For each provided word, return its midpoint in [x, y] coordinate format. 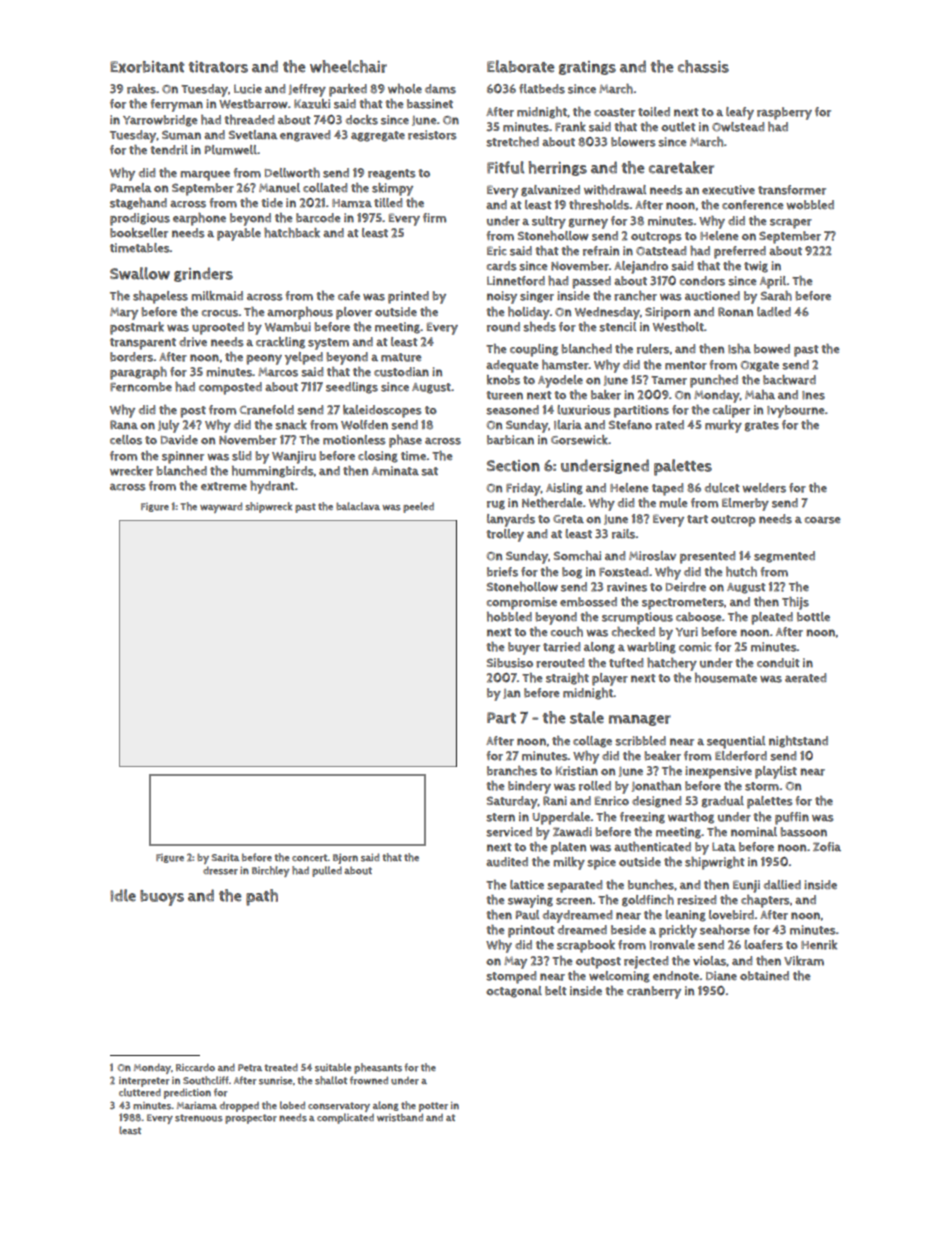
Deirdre [686, 587]
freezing [642, 818]
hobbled [509, 617]
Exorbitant [147, 67]
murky [723, 426]
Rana [124, 424]
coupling [534, 350]
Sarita [225, 858]
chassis [703, 66]
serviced [509, 832]
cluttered [140, 1092]
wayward [221, 507]
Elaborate [521, 66]
